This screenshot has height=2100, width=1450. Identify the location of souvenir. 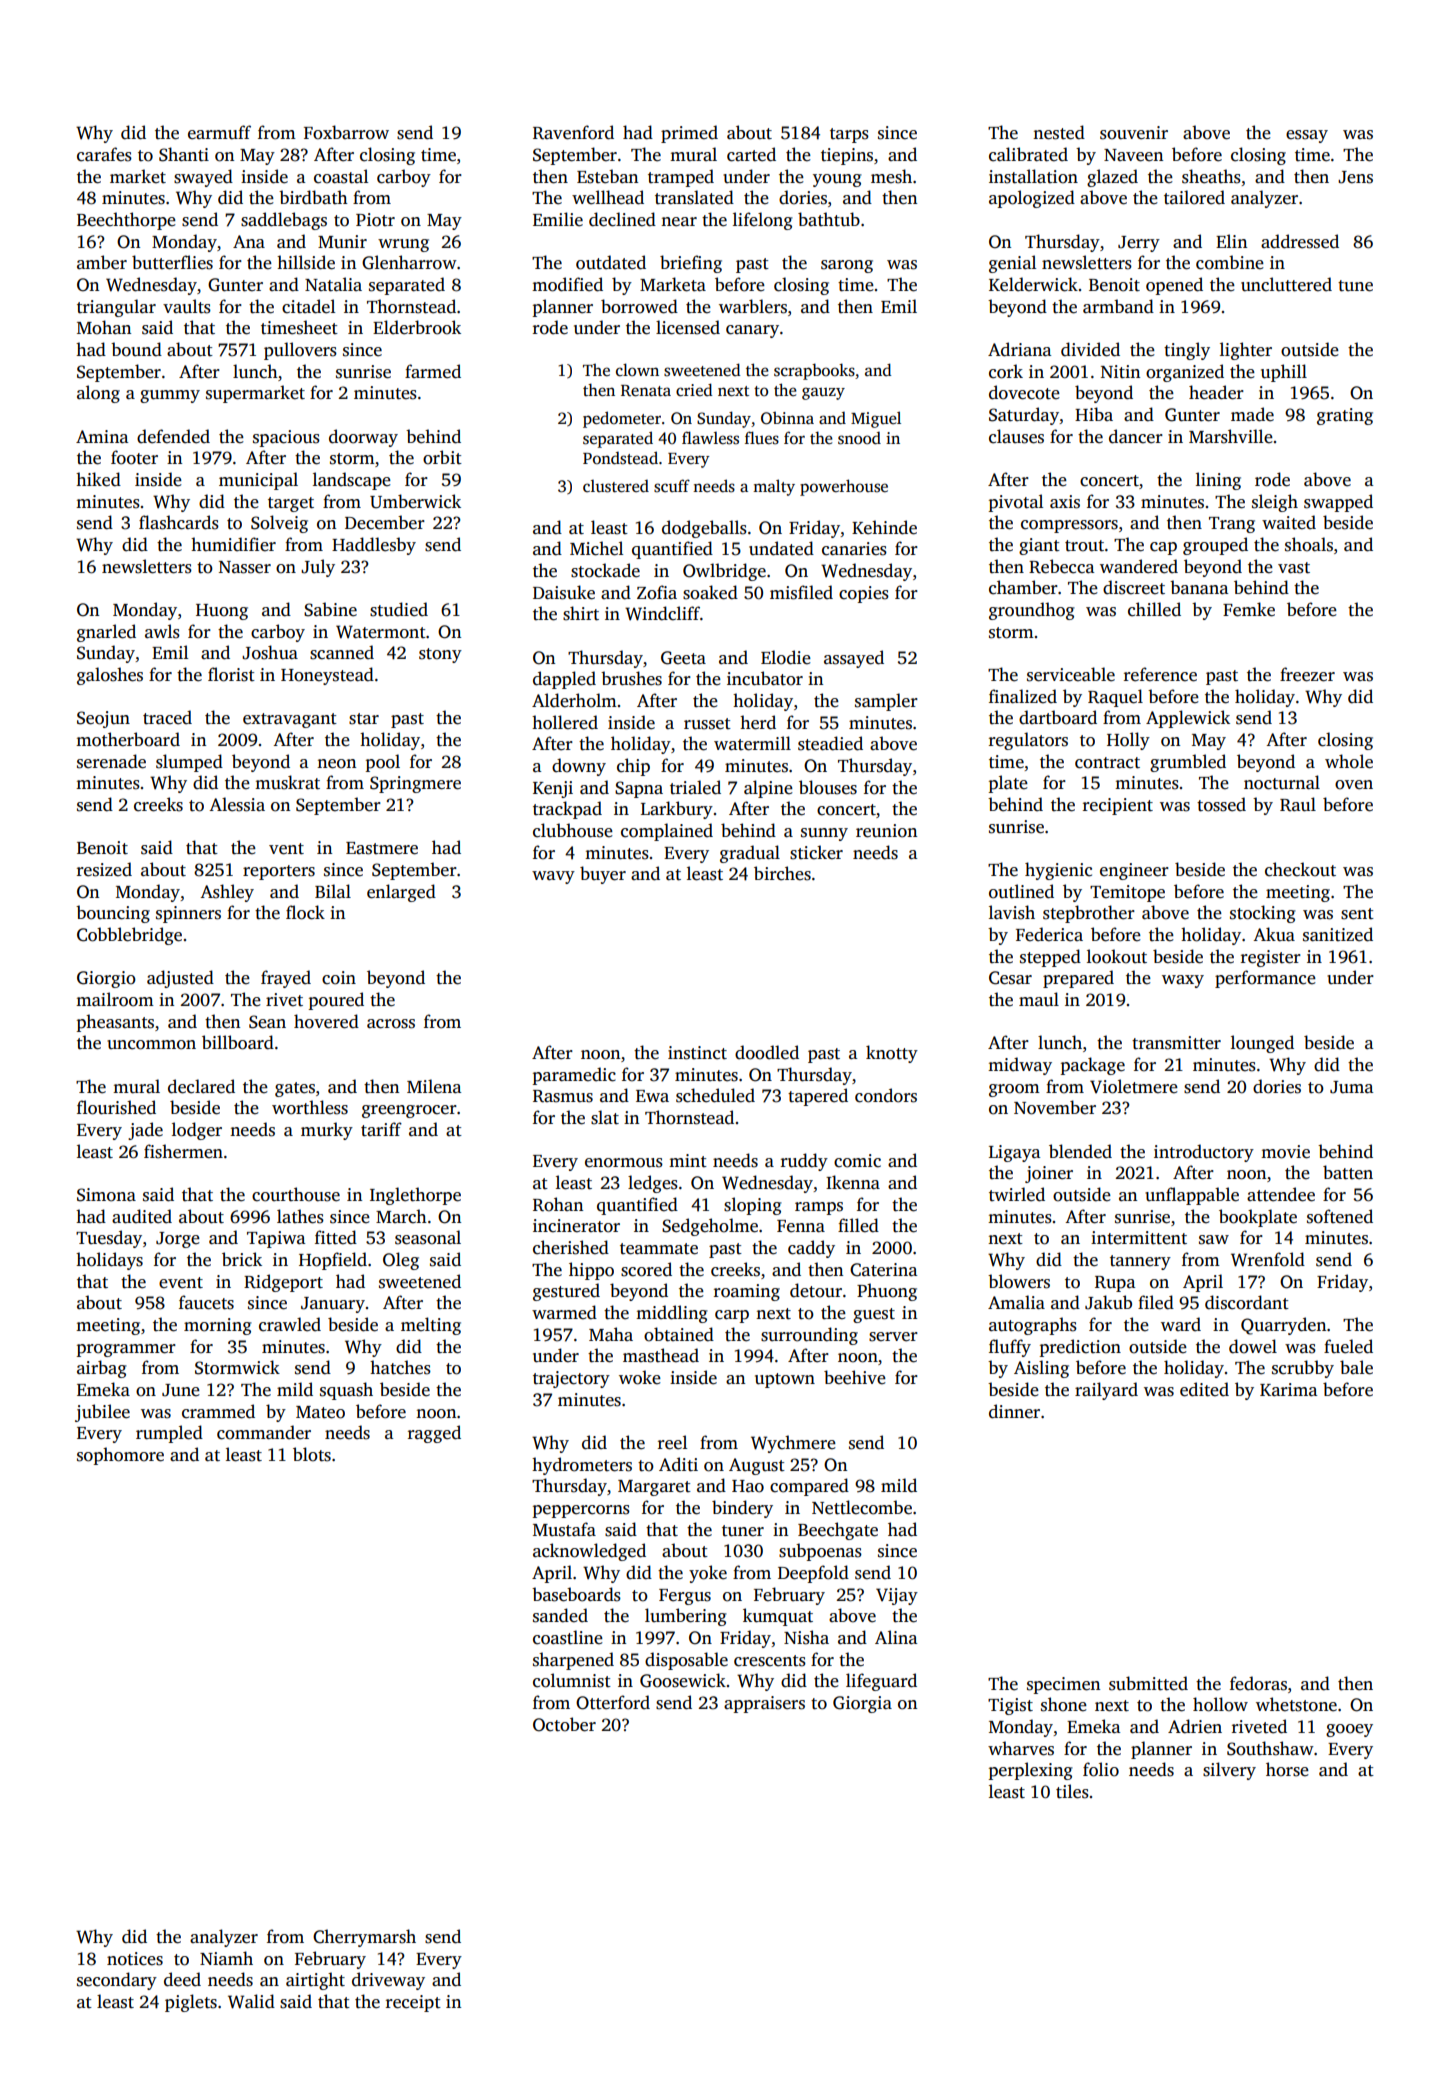
(1134, 133).
